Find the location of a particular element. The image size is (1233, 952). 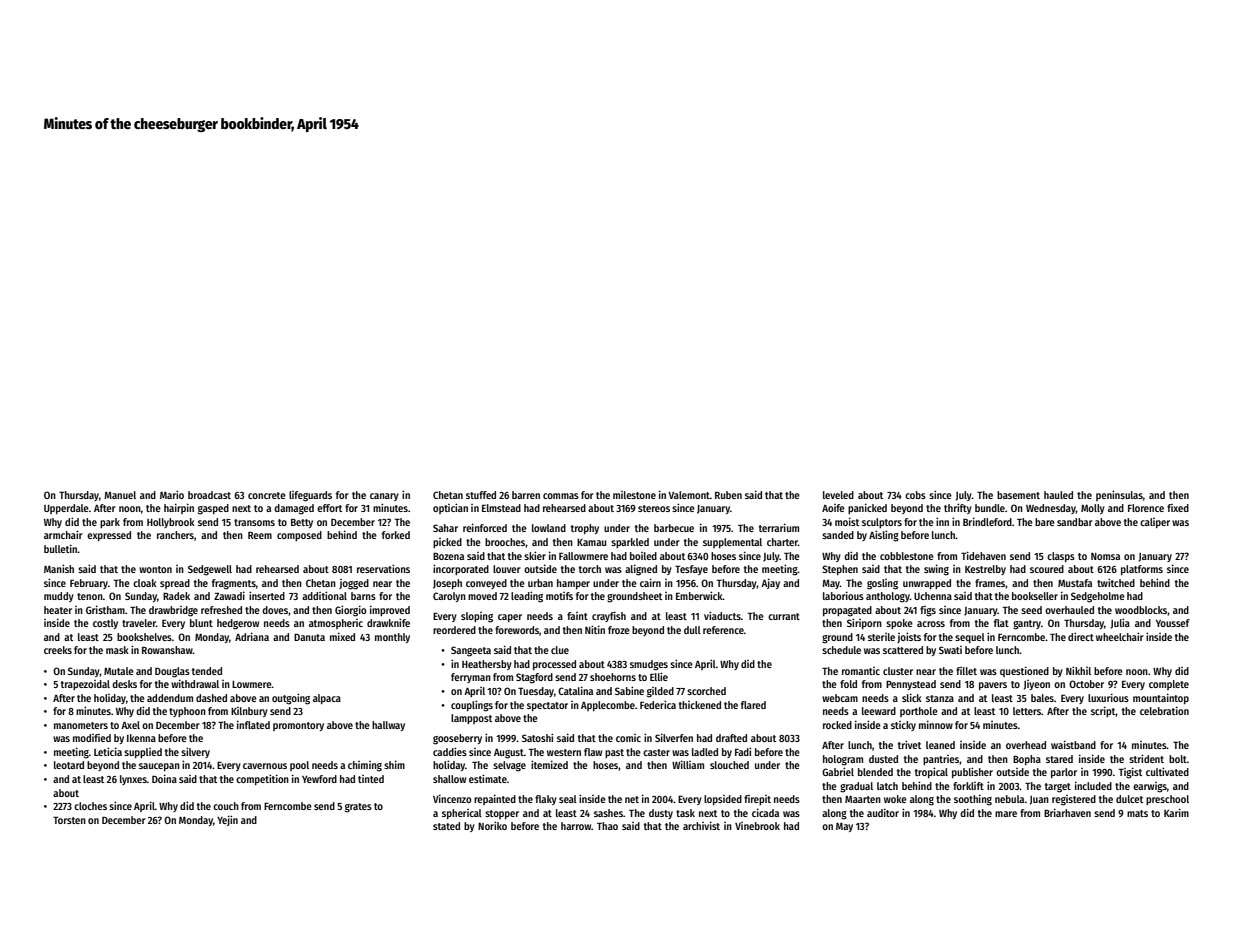

boiled is located at coordinates (643, 556).
